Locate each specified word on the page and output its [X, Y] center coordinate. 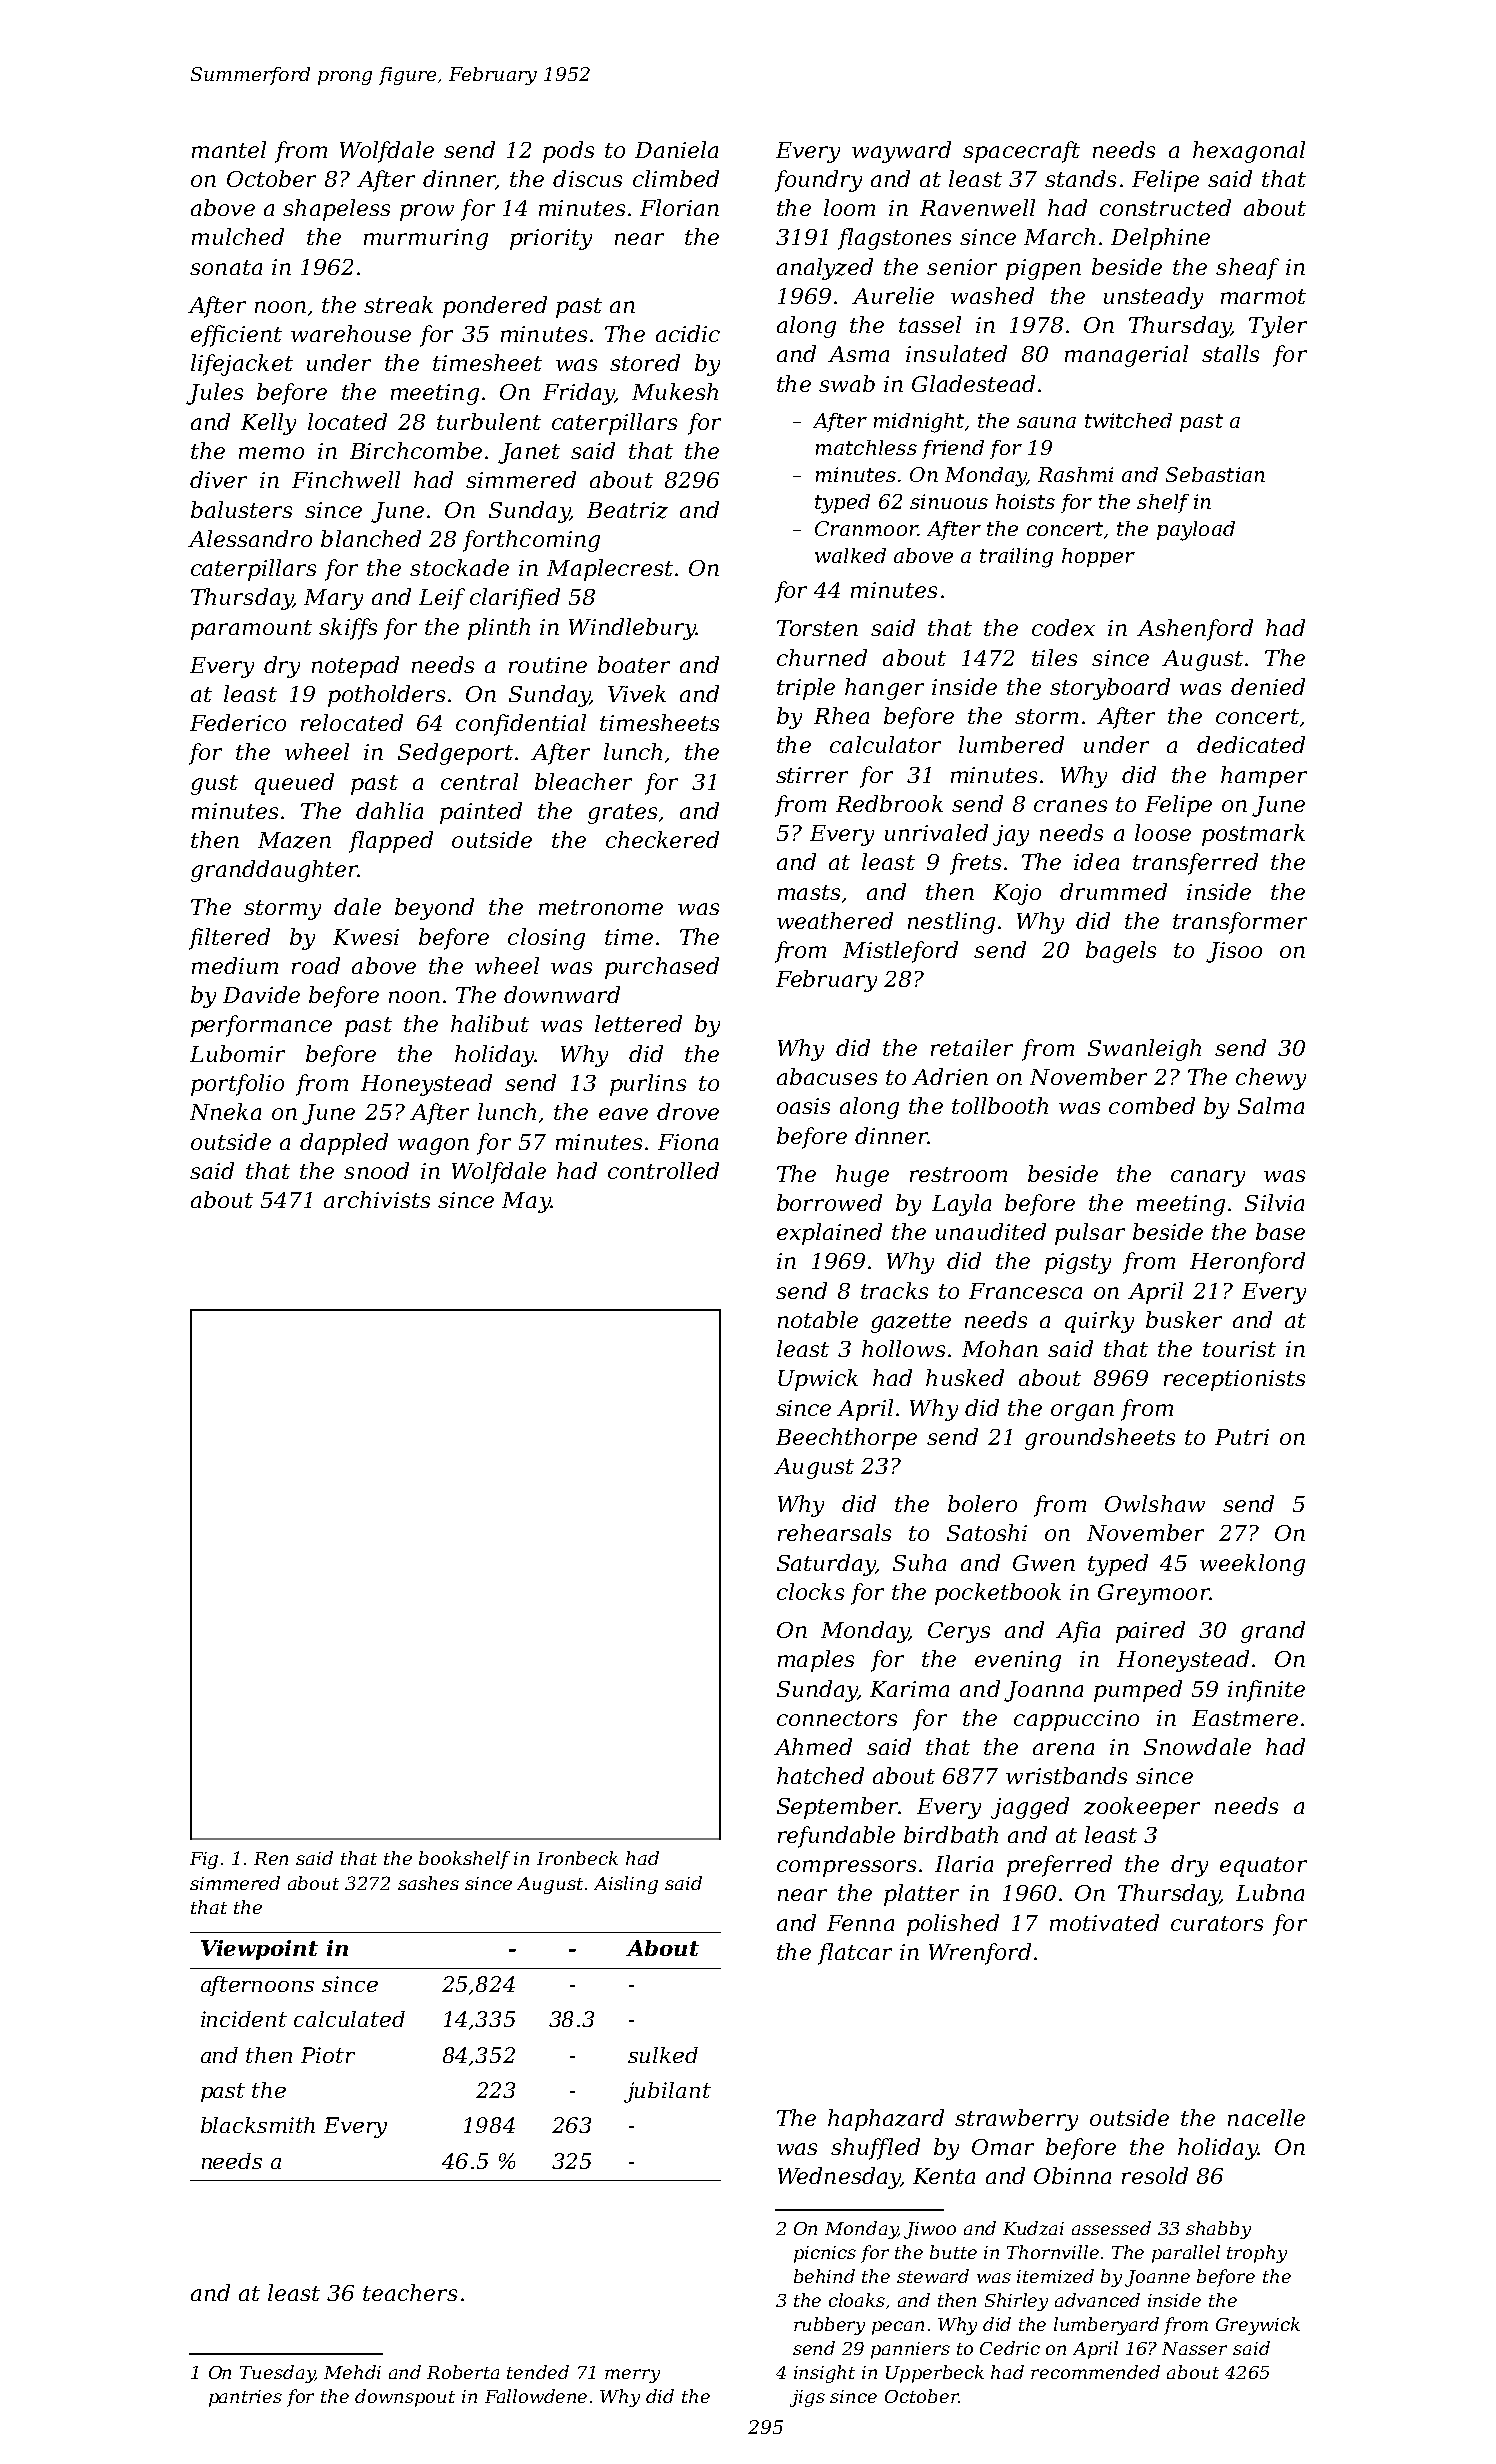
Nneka [225, 1111]
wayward [901, 152]
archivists [377, 1199]
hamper [1264, 777]
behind [824, 2276]
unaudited [991, 1231]
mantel [229, 149]
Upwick [818, 1380]
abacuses [827, 1076]
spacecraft [1021, 152]
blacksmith [258, 2125]
